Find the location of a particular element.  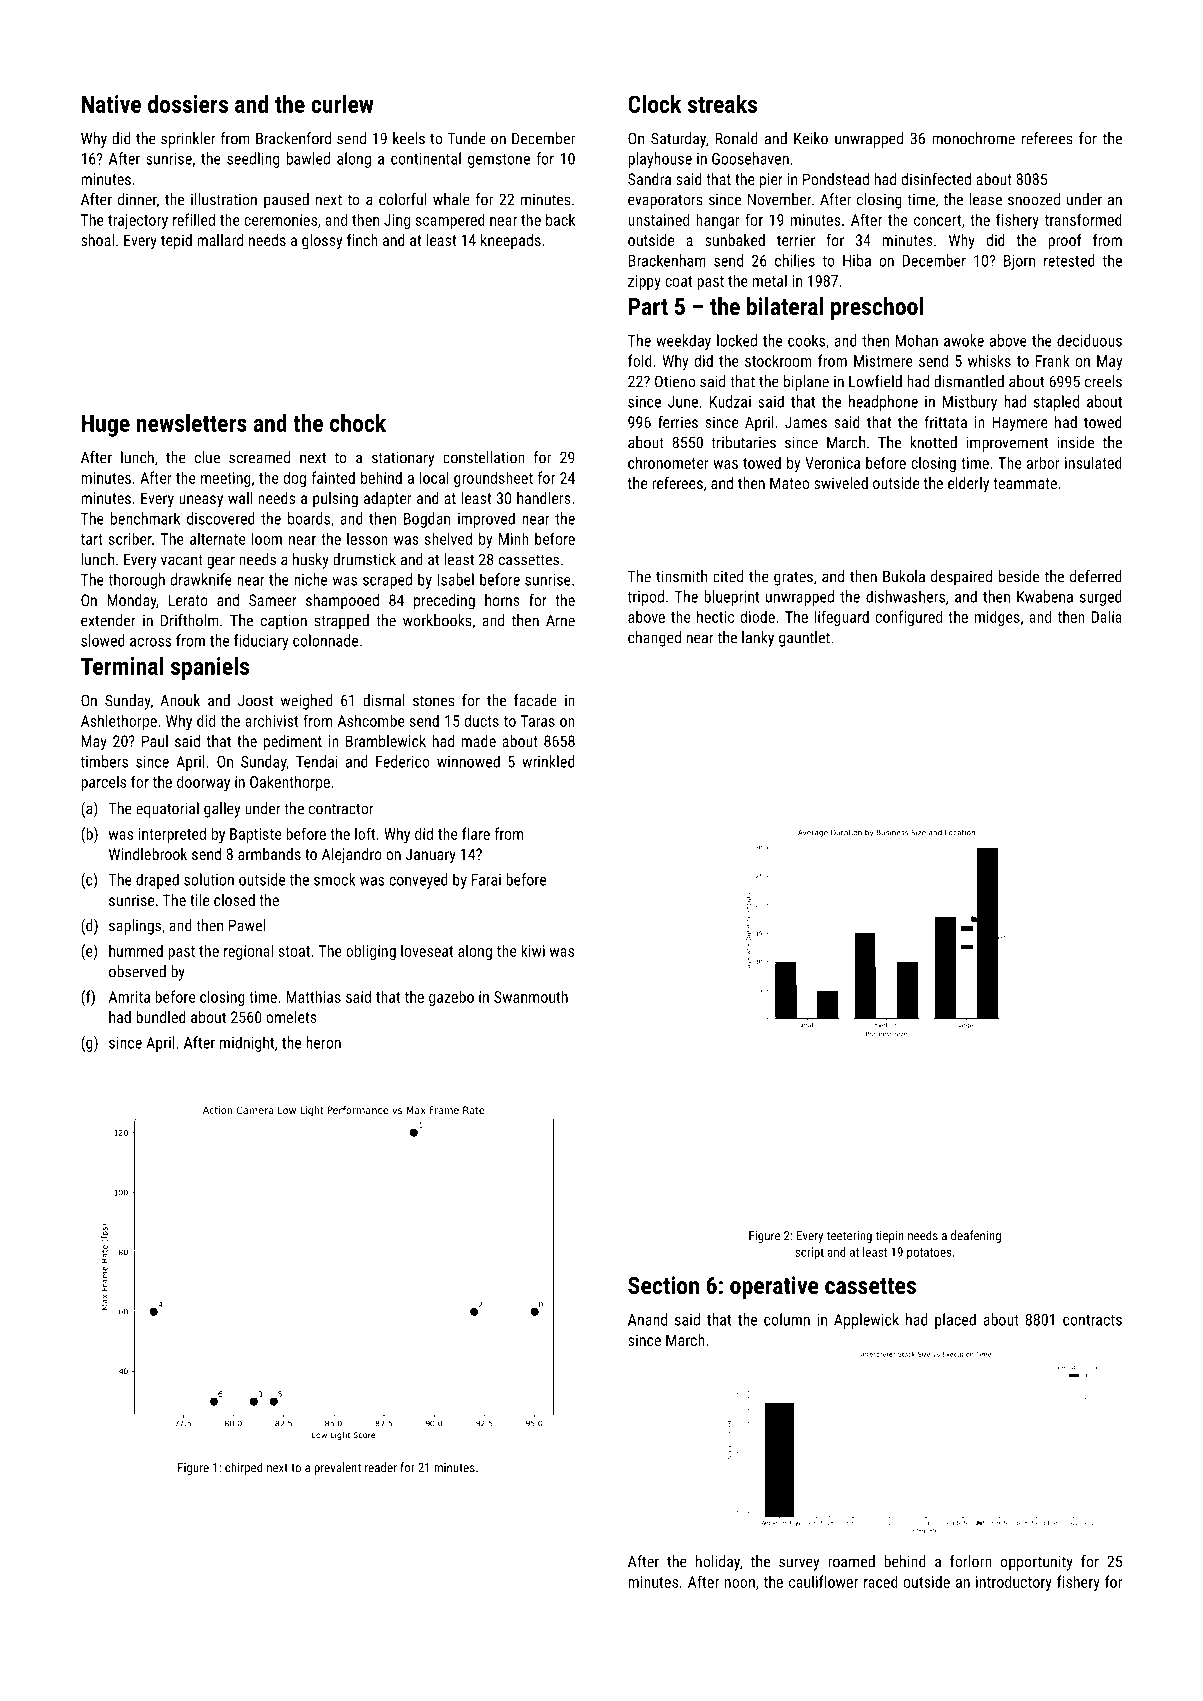

Goosehaven is located at coordinates (750, 158).
